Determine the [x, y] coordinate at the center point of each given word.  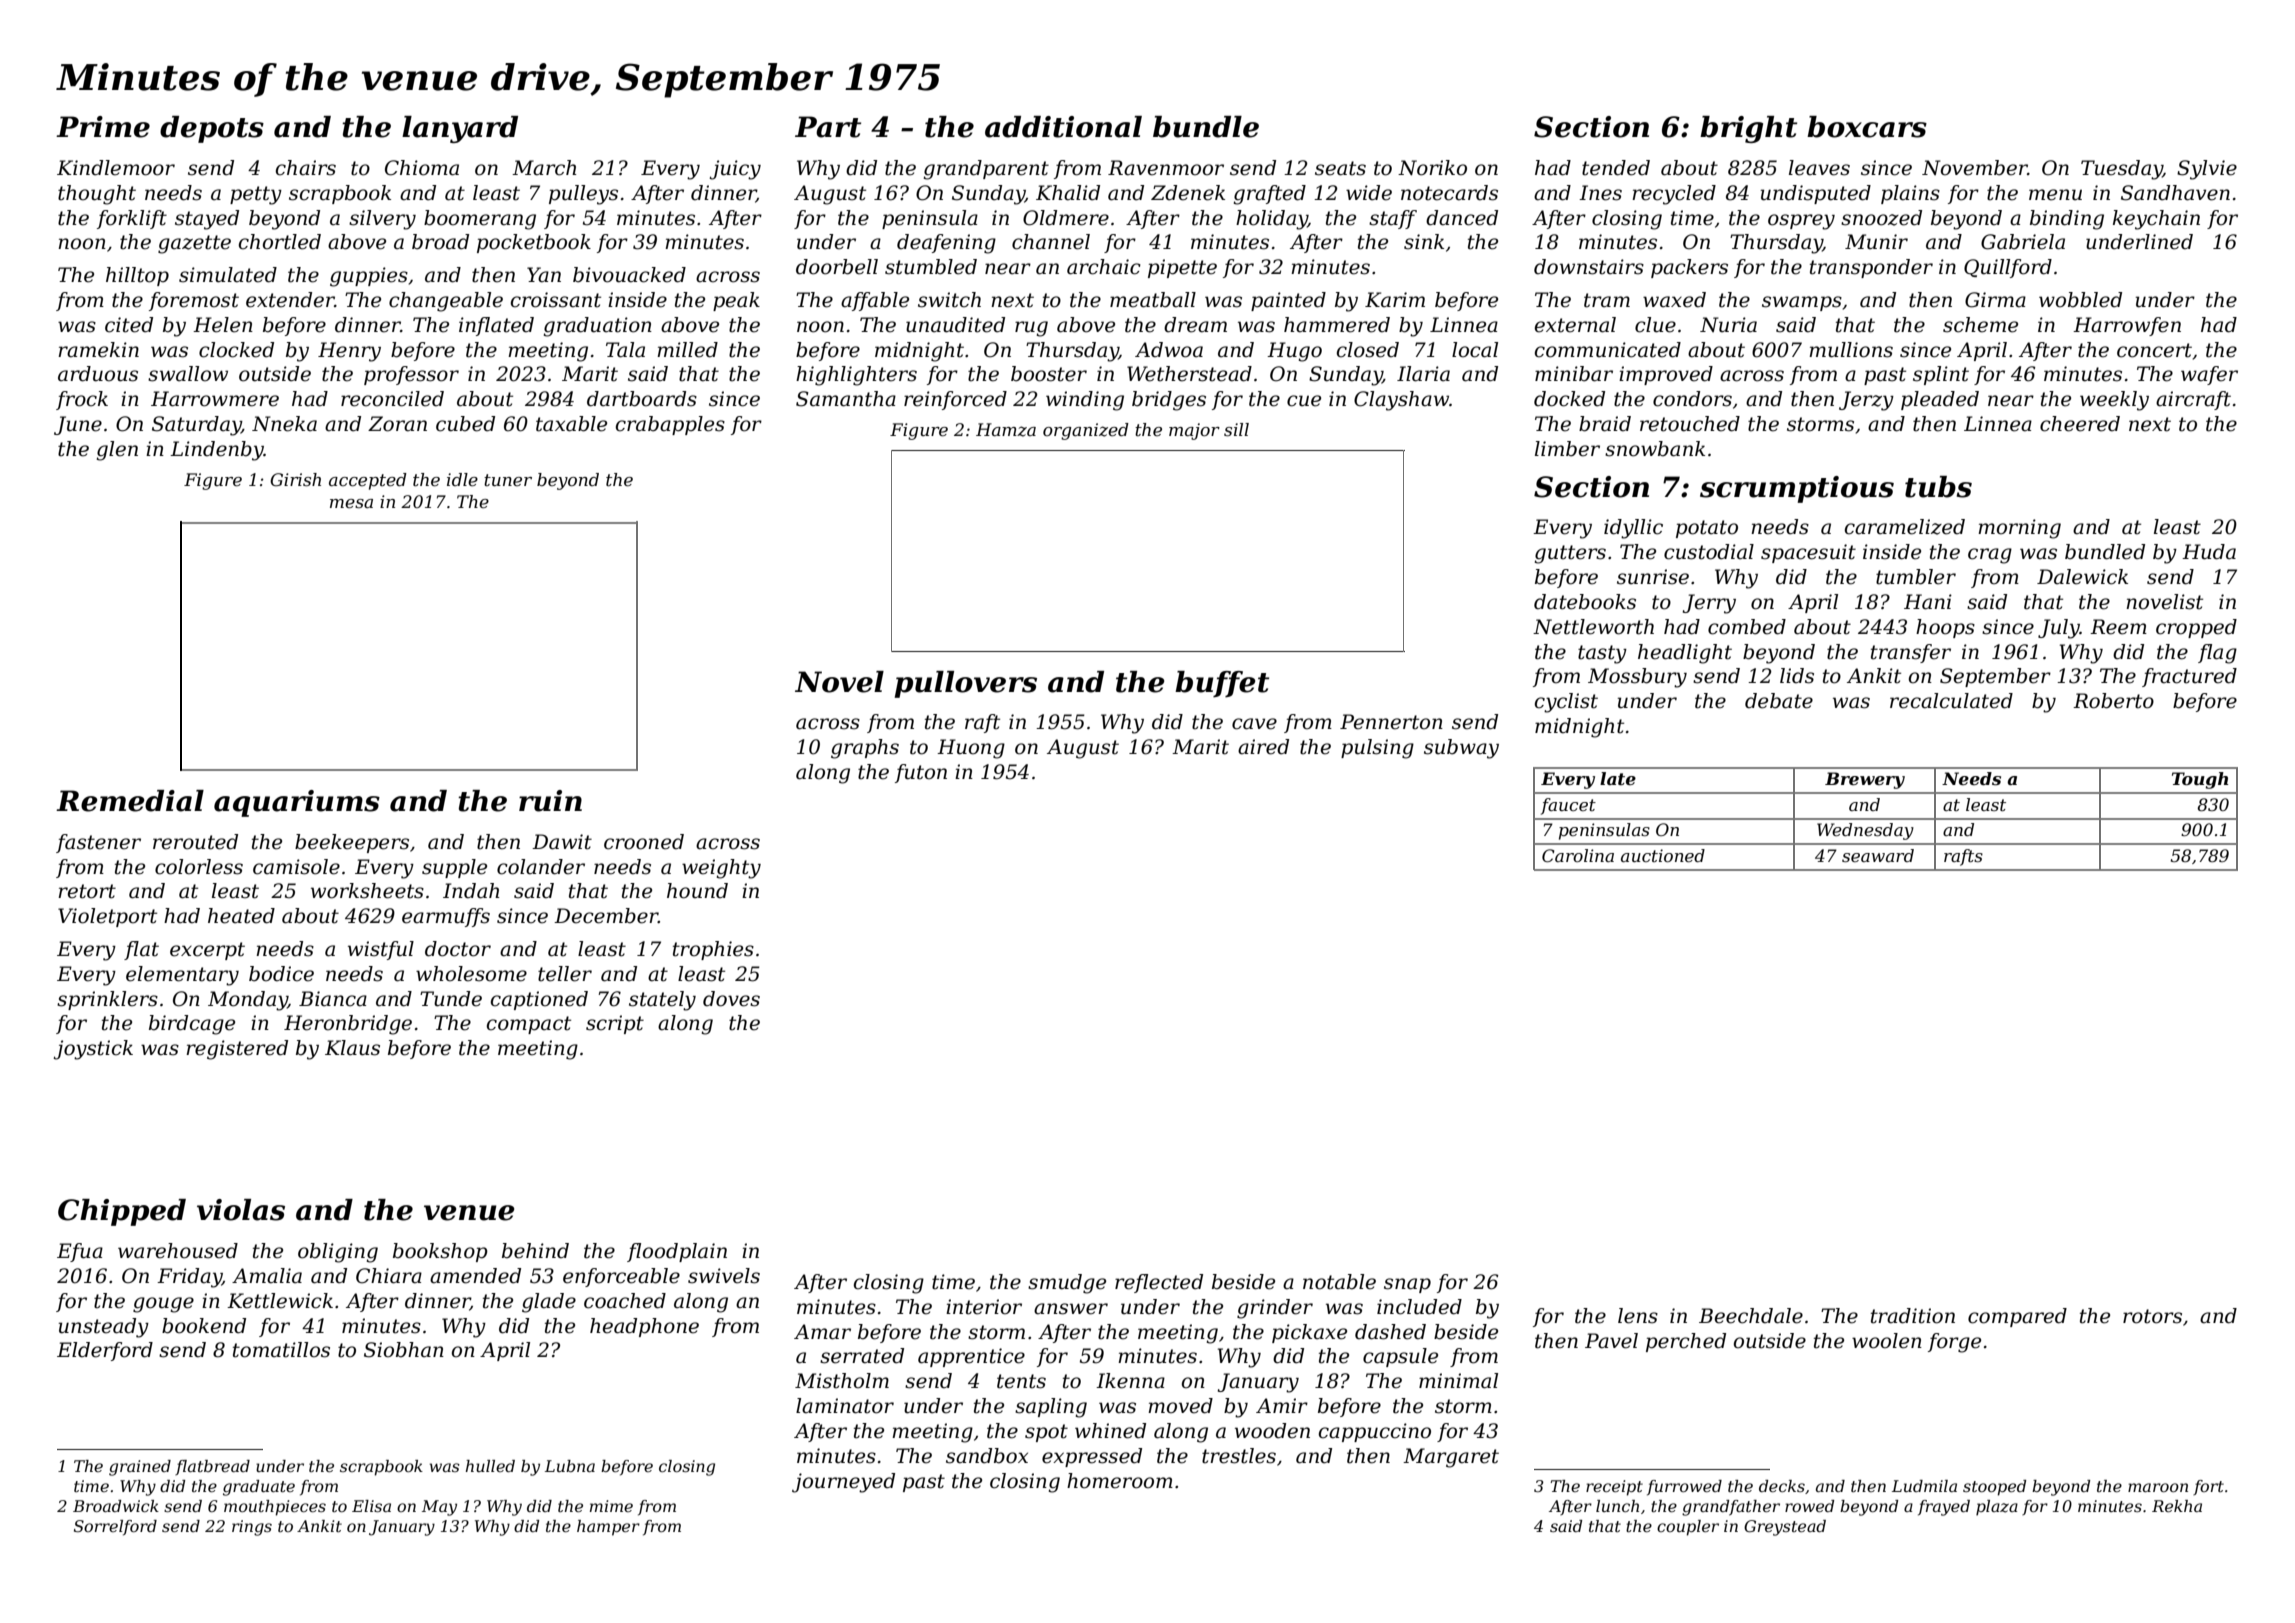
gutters [1570, 554]
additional [1063, 127]
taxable [571, 424]
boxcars [1867, 127]
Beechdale [1751, 1316]
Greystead [1785, 1528]
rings [252, 1528]
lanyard [460, 129]
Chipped [122, 1212]
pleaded [1940, 400]
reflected [1159, 1283]
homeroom [1120, 1481]
